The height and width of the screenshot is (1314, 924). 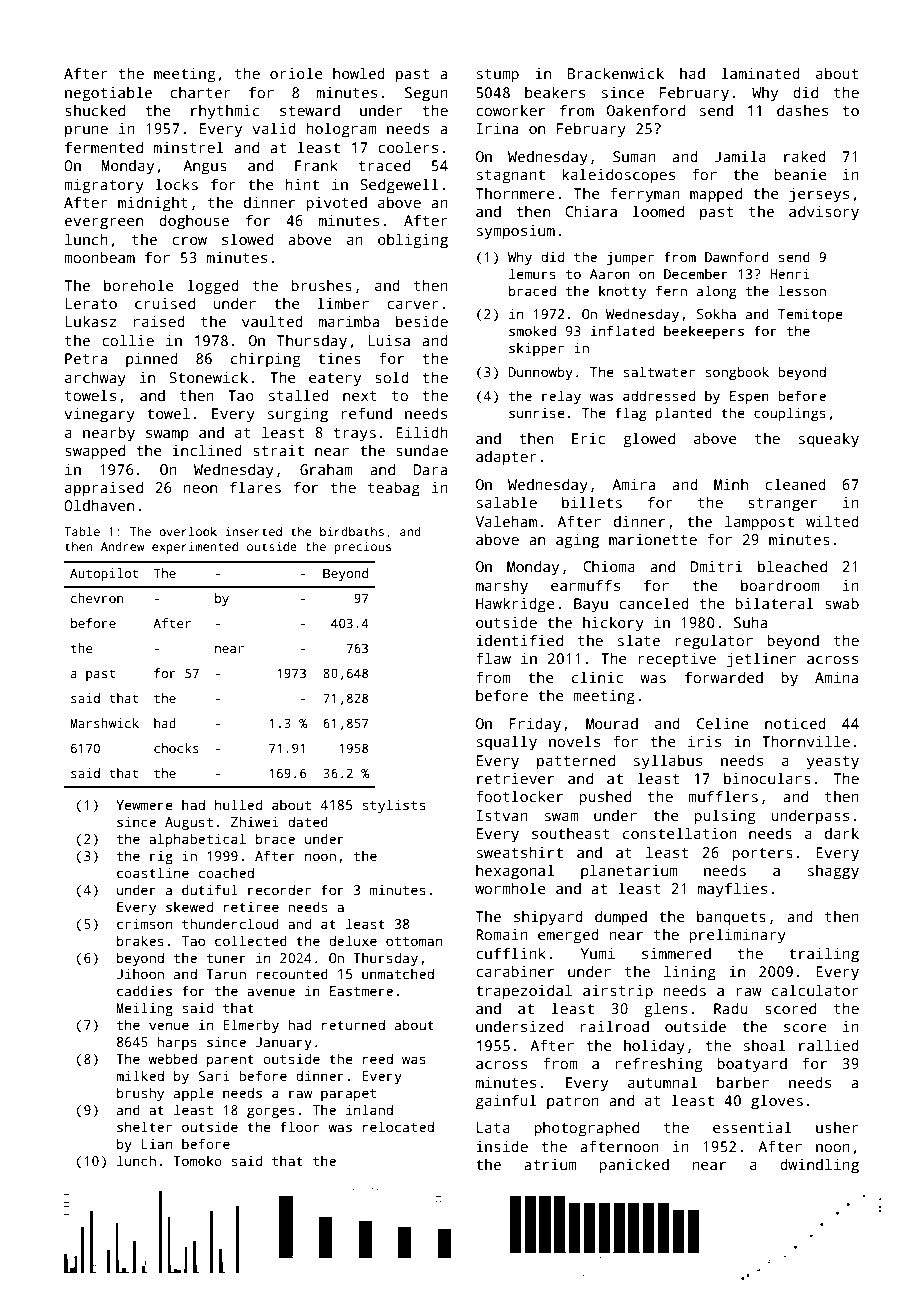 What do you see at coordinates (524, 992) in the screenshot?
I see `trapezoidal` at bounding box center [524, 992].
